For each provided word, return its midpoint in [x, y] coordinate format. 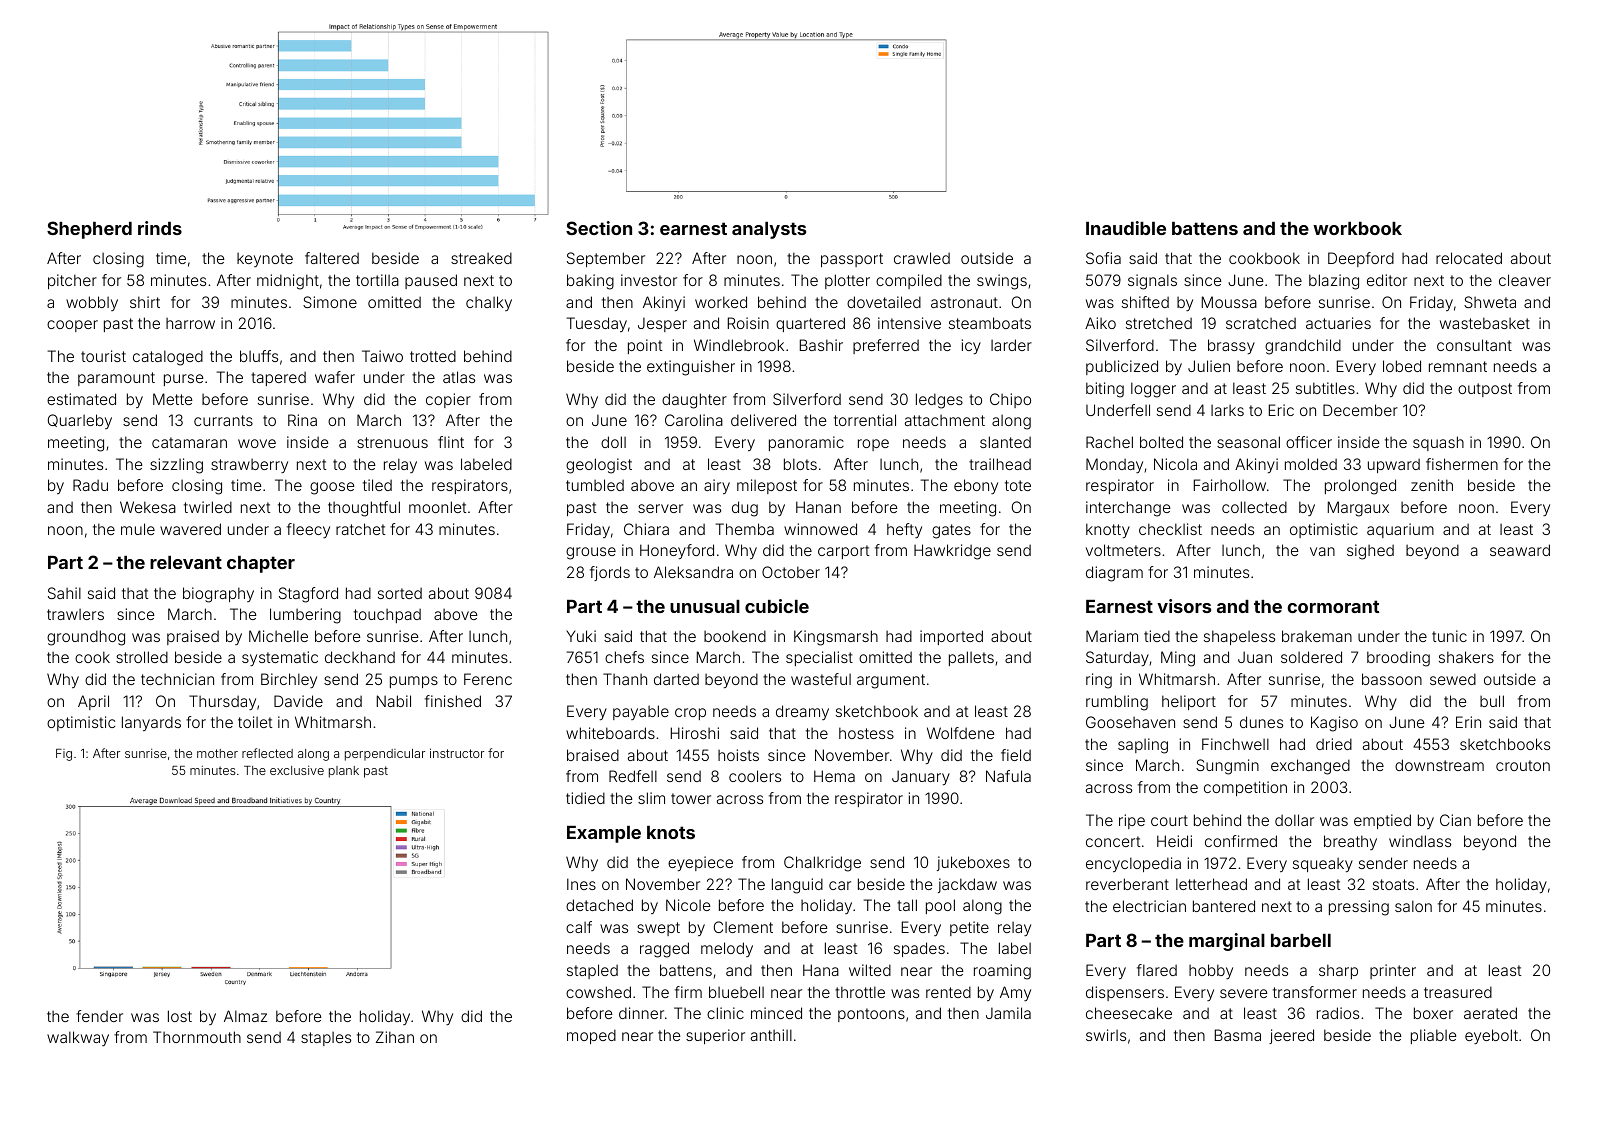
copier [448, 400]
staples [326, 1039]
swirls [1106, 1035]
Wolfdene [960, 733]
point [645, 346]
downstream [1439, 765]
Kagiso [1334, 724]
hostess [866, 733]
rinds [160, 228]
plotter [847, 281]
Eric [1281, 410]
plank [344, 772]
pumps [414, 682]
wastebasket [1485, 323]
